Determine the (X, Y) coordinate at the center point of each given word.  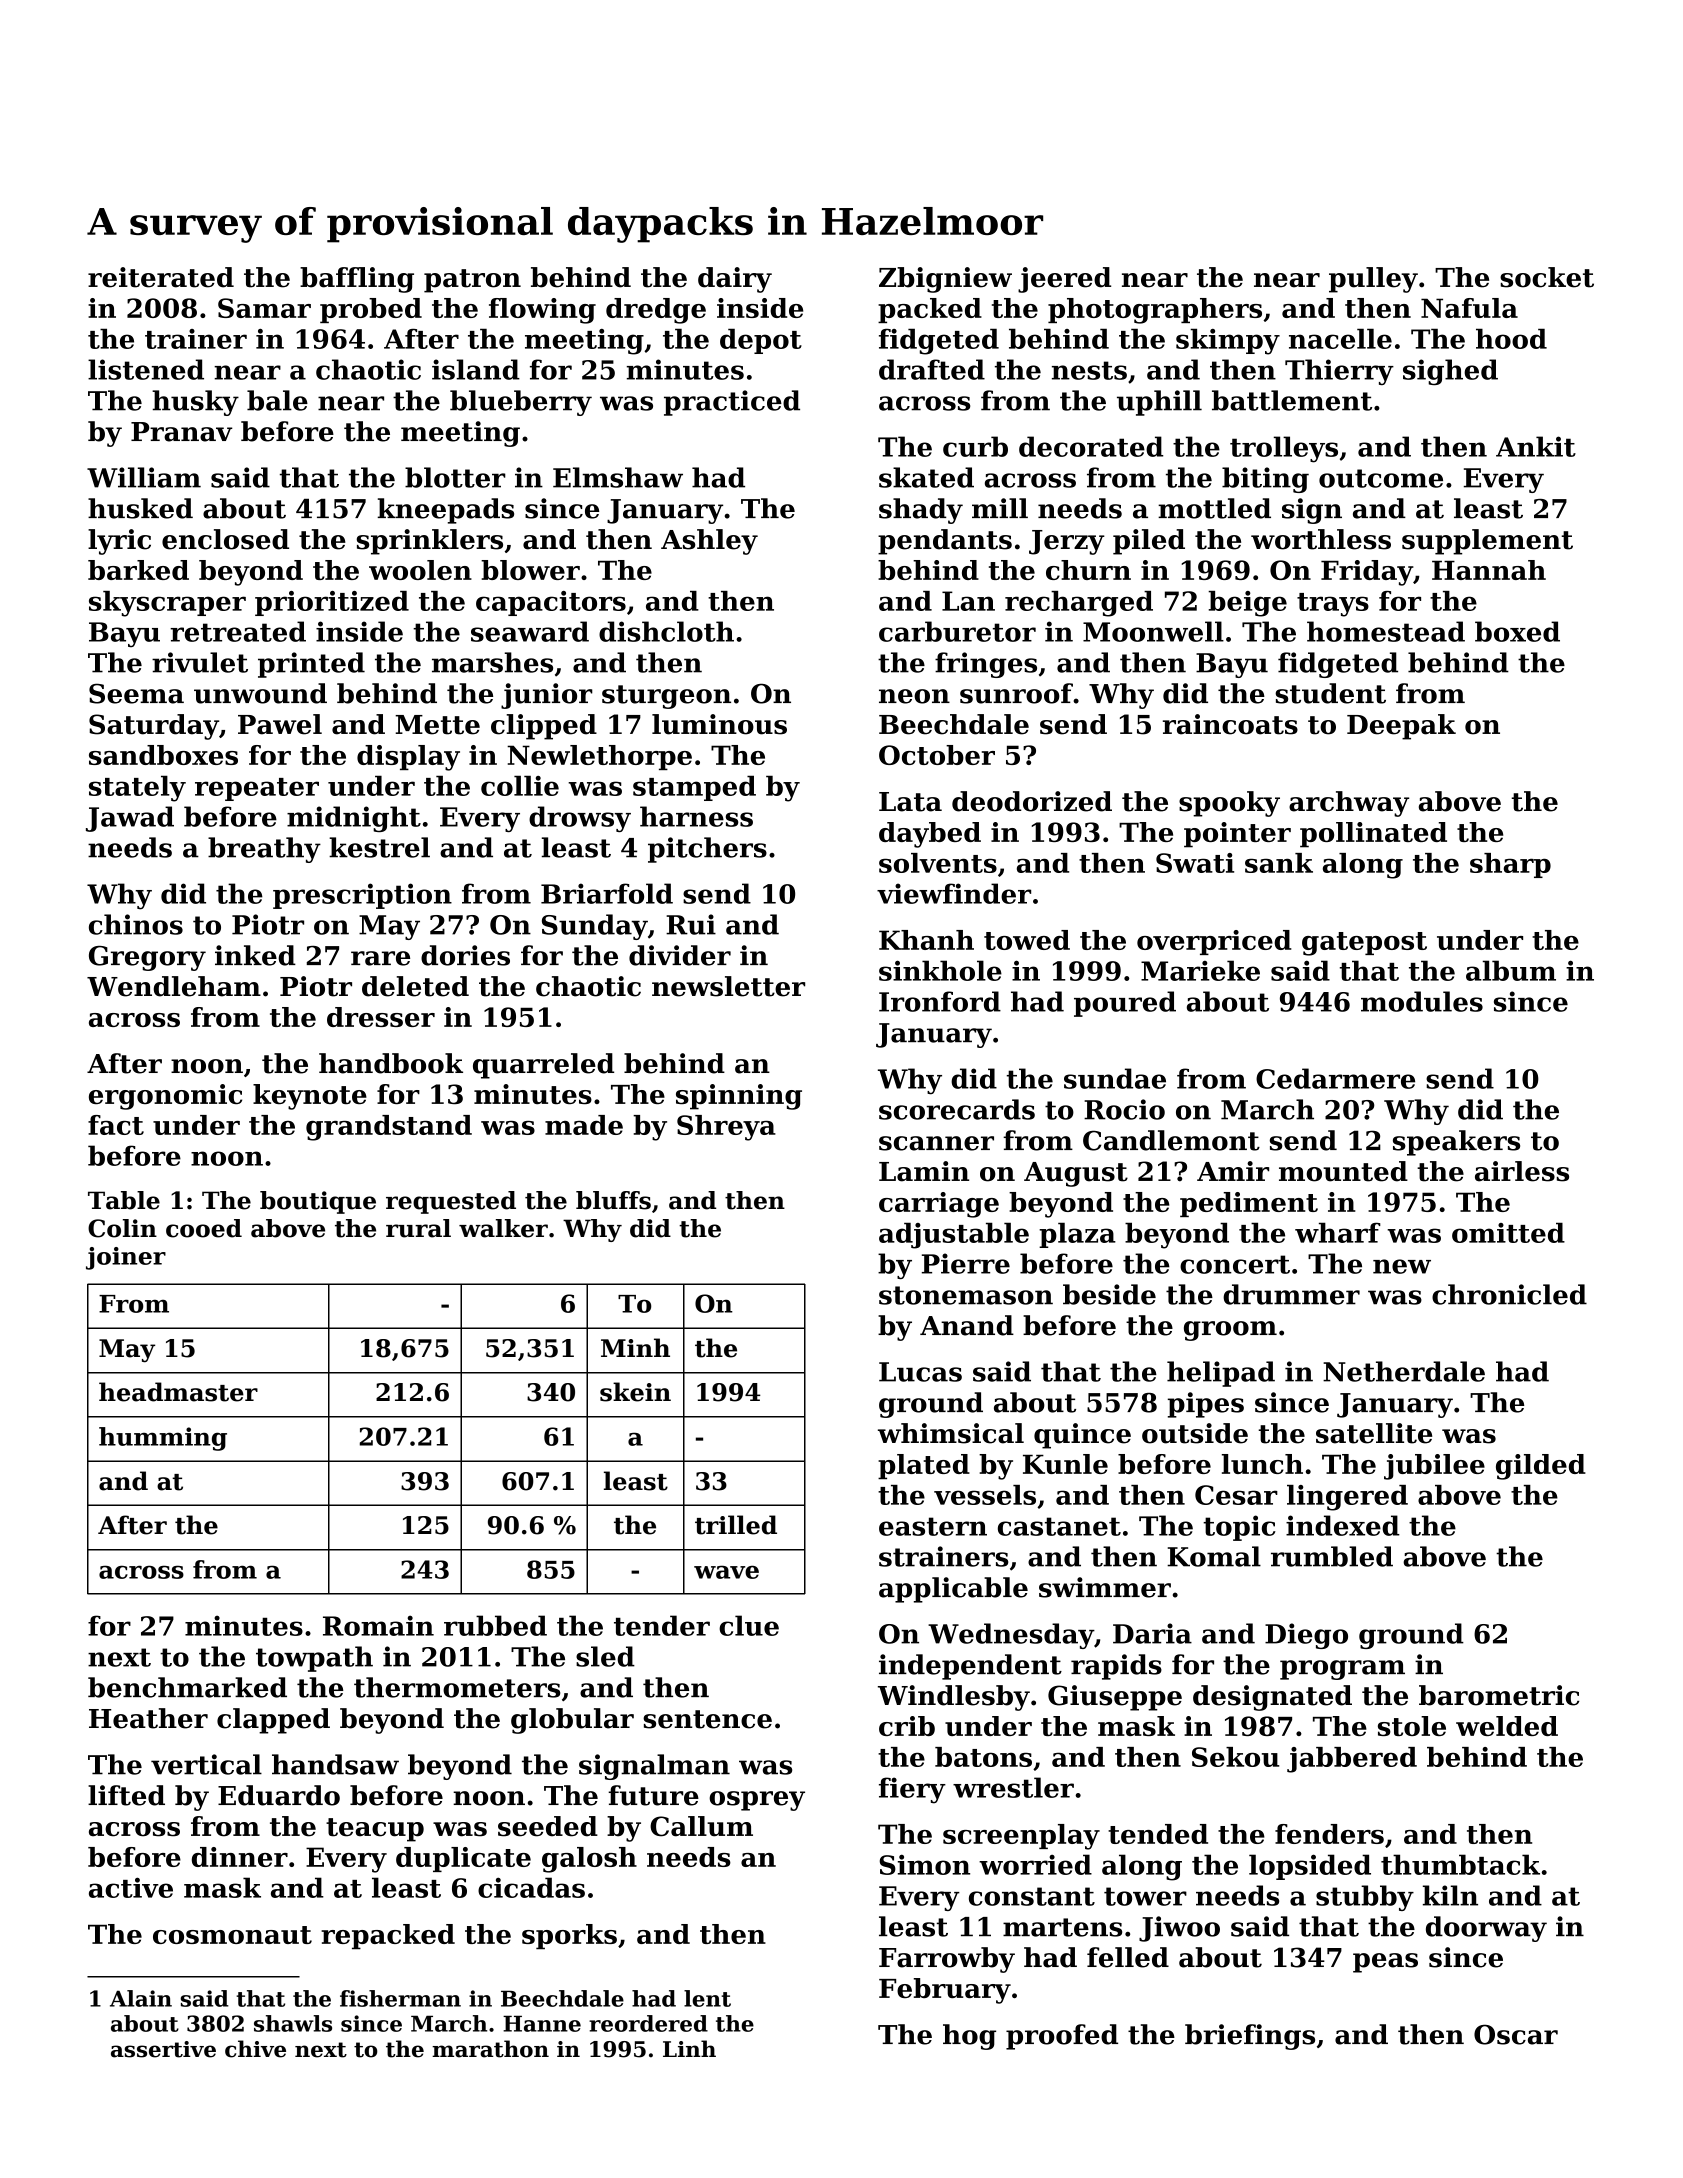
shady (921, 511)
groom (1230, 1331)
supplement (1487, 542)
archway (1349, 804)
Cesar (1236, 1495)
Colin (122, 1228)
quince (1082, 1436)
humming (163, 1439)
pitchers (707, 850)
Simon (925, 1864)
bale (277, 400)
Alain (141, 1998)
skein (635, 1392)
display (408, 758)
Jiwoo (1179, 1929)
